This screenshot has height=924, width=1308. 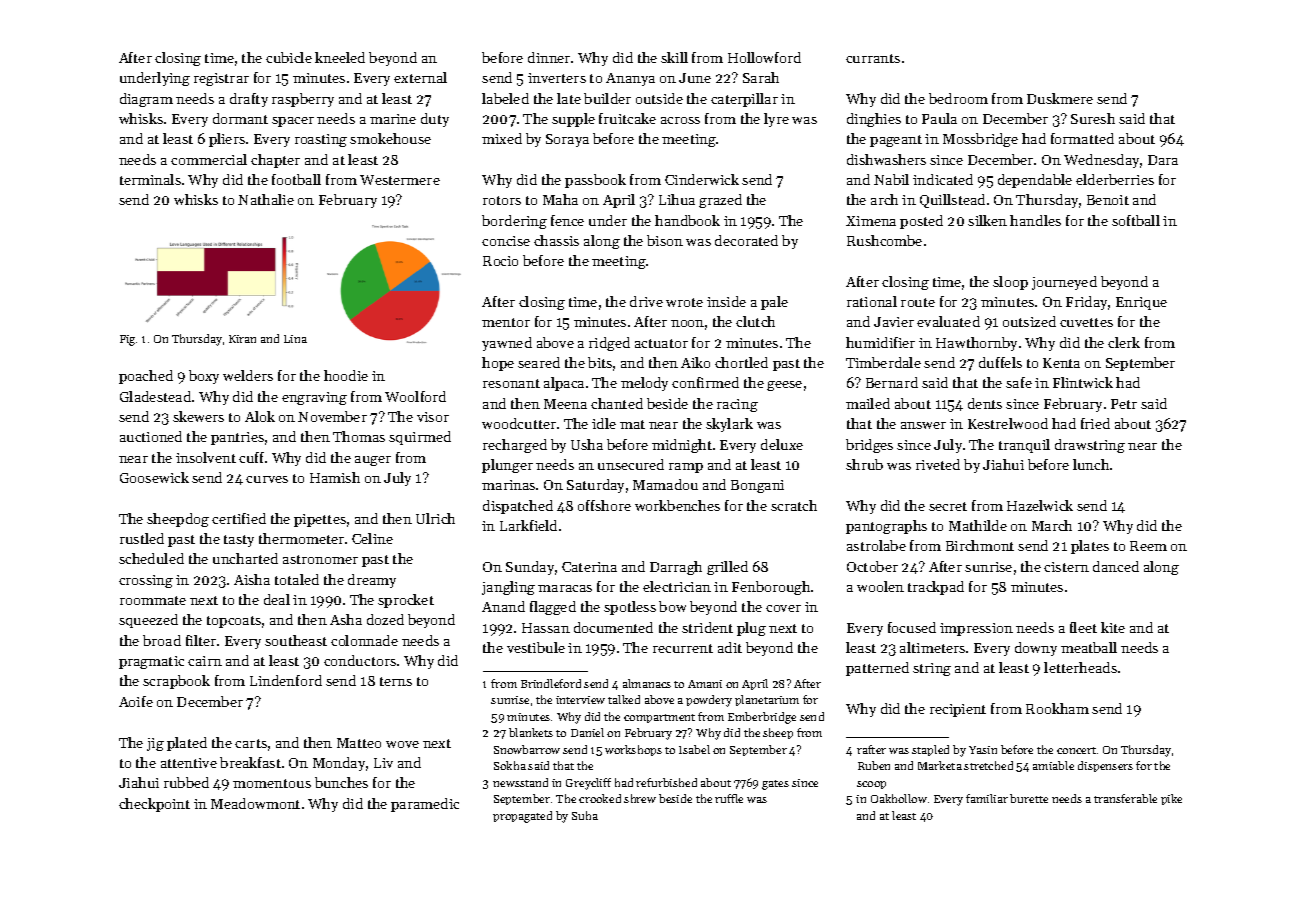 I want to click on Snowbarrow, so click(x=527, y=749).
